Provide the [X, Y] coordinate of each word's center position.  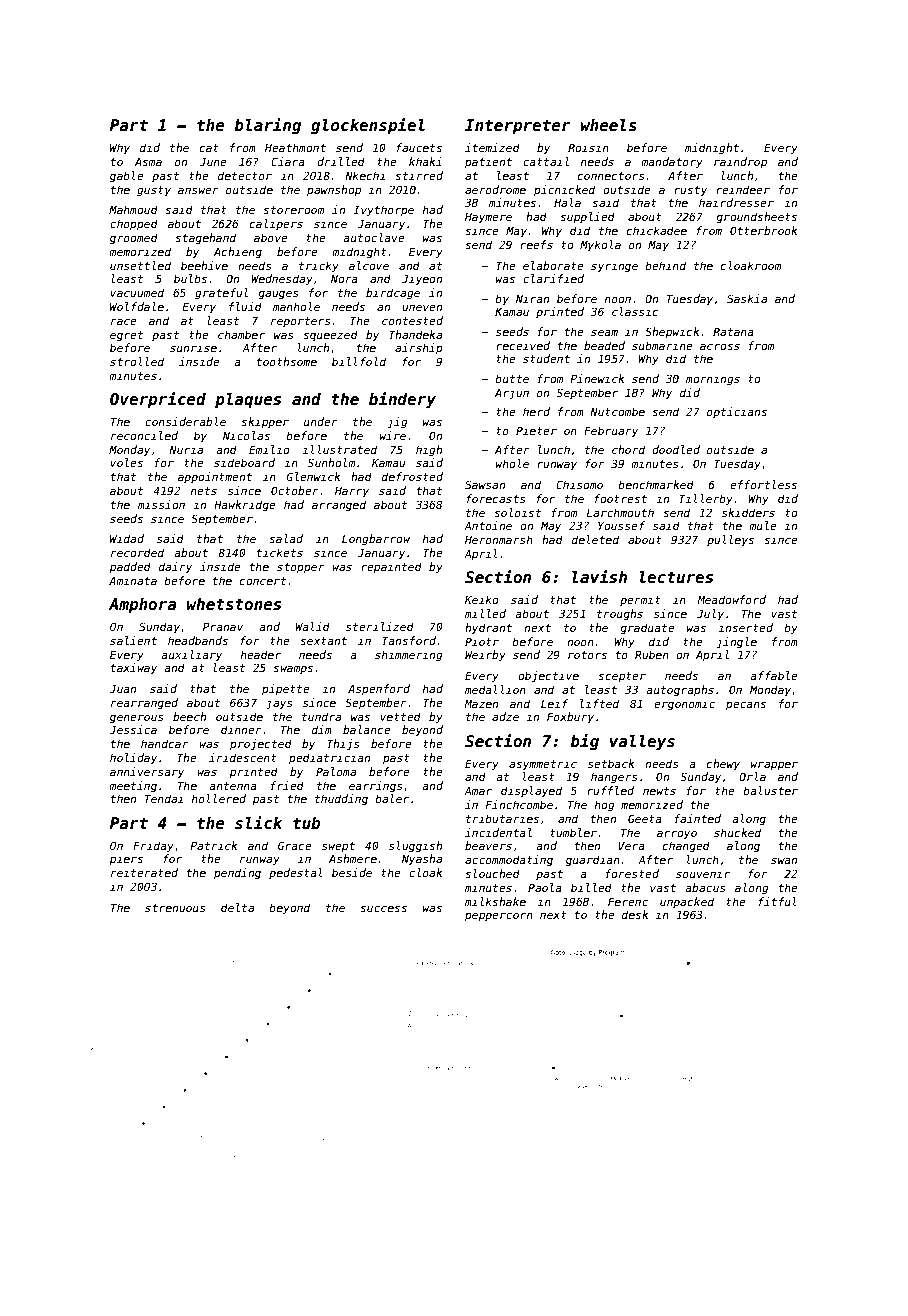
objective [548, 677]
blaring [267, 126]
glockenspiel [368, 126]
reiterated [144, 872]
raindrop [740, 162]
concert [263, 581]
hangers [614, 778]
